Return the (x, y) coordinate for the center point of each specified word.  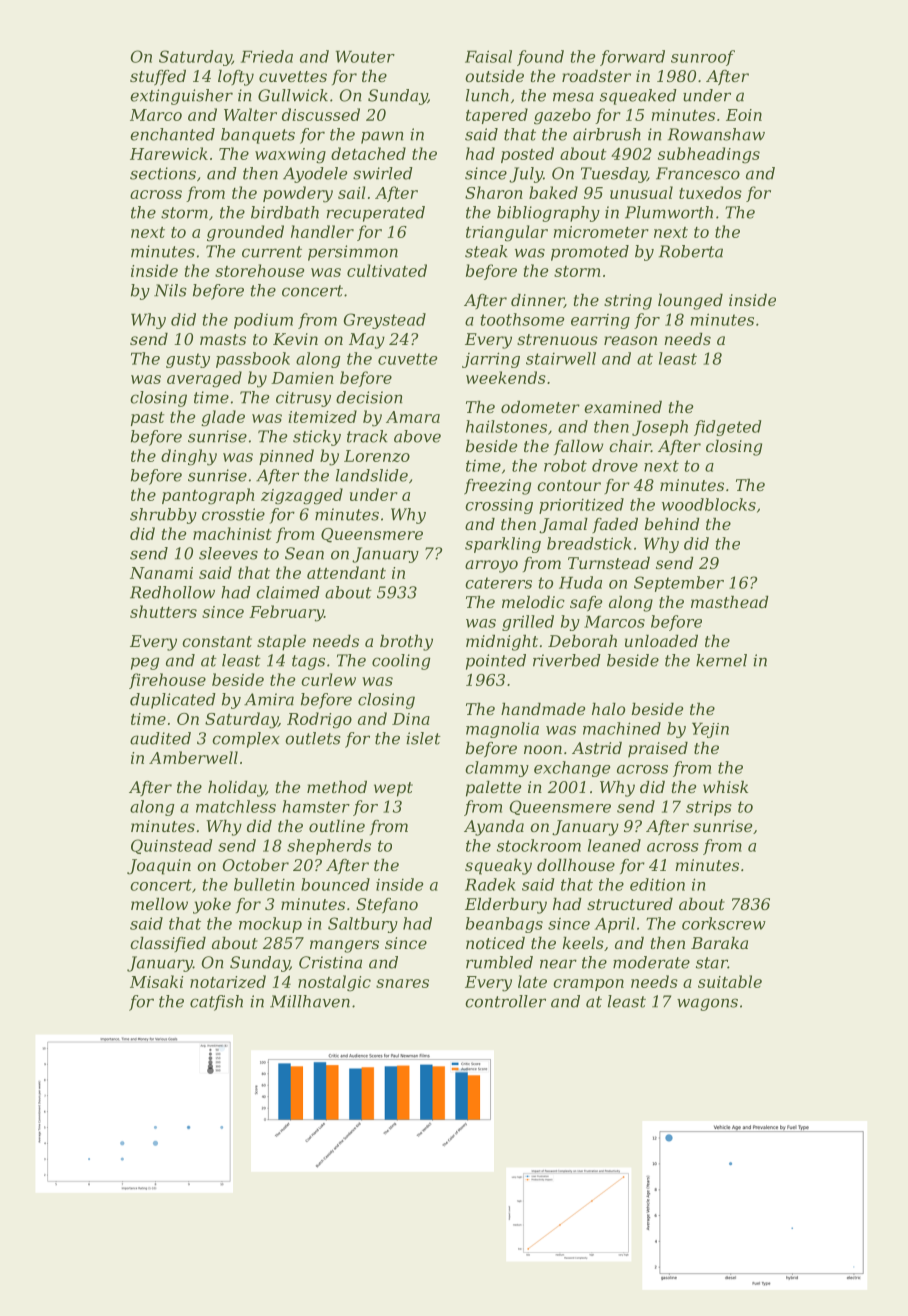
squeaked (638, 97)
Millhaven (310, 1001)
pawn (382, 137)
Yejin (710, 730)
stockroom (539, 845)
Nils (170, 290)
